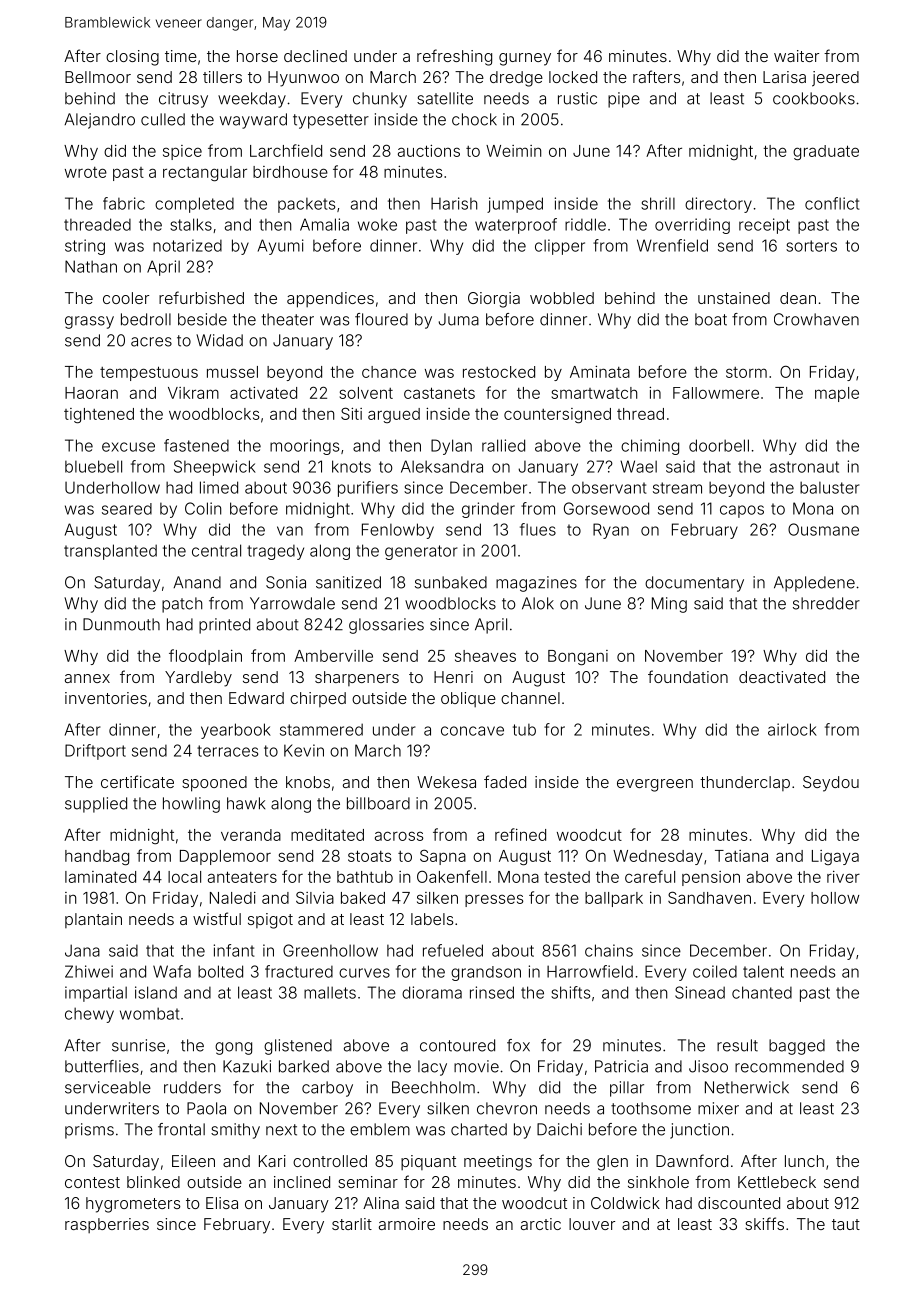 The width and height of the screenshot is (924, 1308). I want to click on acres, so click(151, 342).
